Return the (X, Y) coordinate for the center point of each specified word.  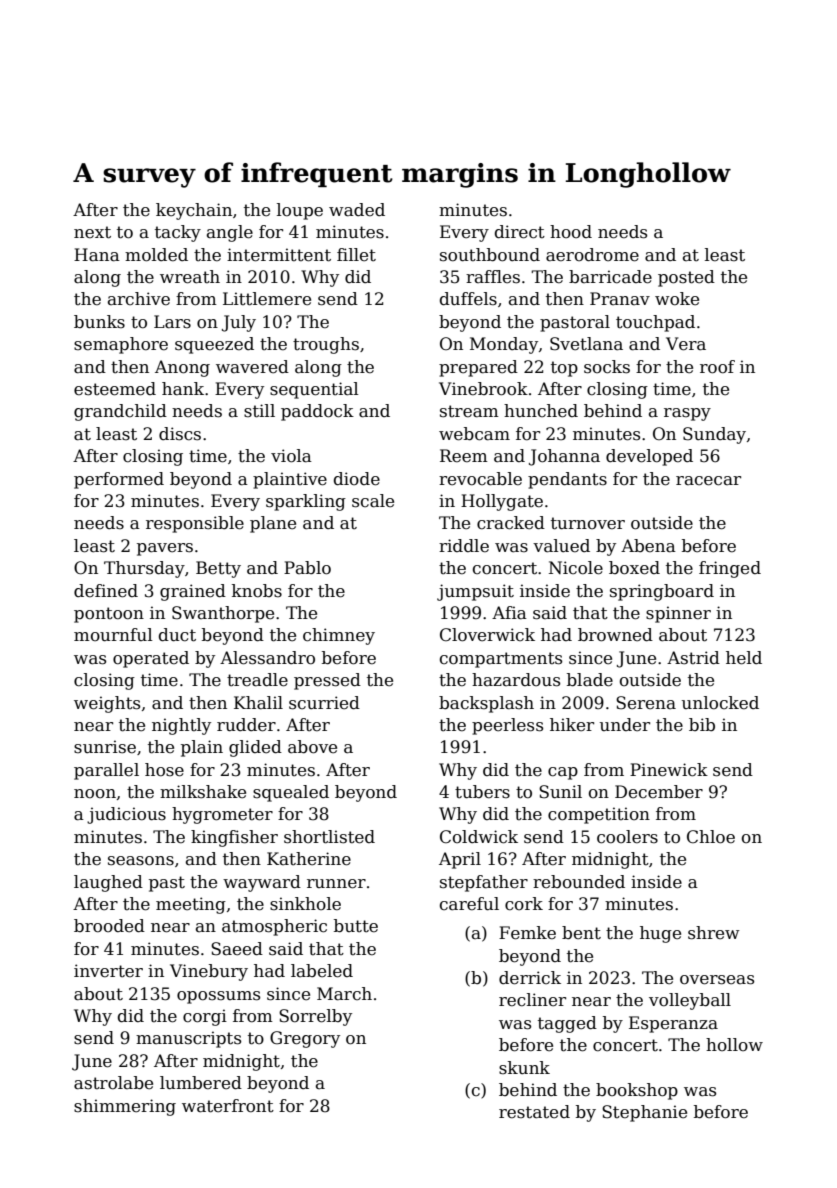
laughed (108, 883)
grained (193, 592)
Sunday (714, 435)
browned (615, 635)
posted (686, 278)
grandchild (120, 412)
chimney (339, 636)
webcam (474, 434)
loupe (300, 211)
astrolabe (113, 1083)
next (92, 232)
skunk (524, 1068)
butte (356, 926)
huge (660, 934)
